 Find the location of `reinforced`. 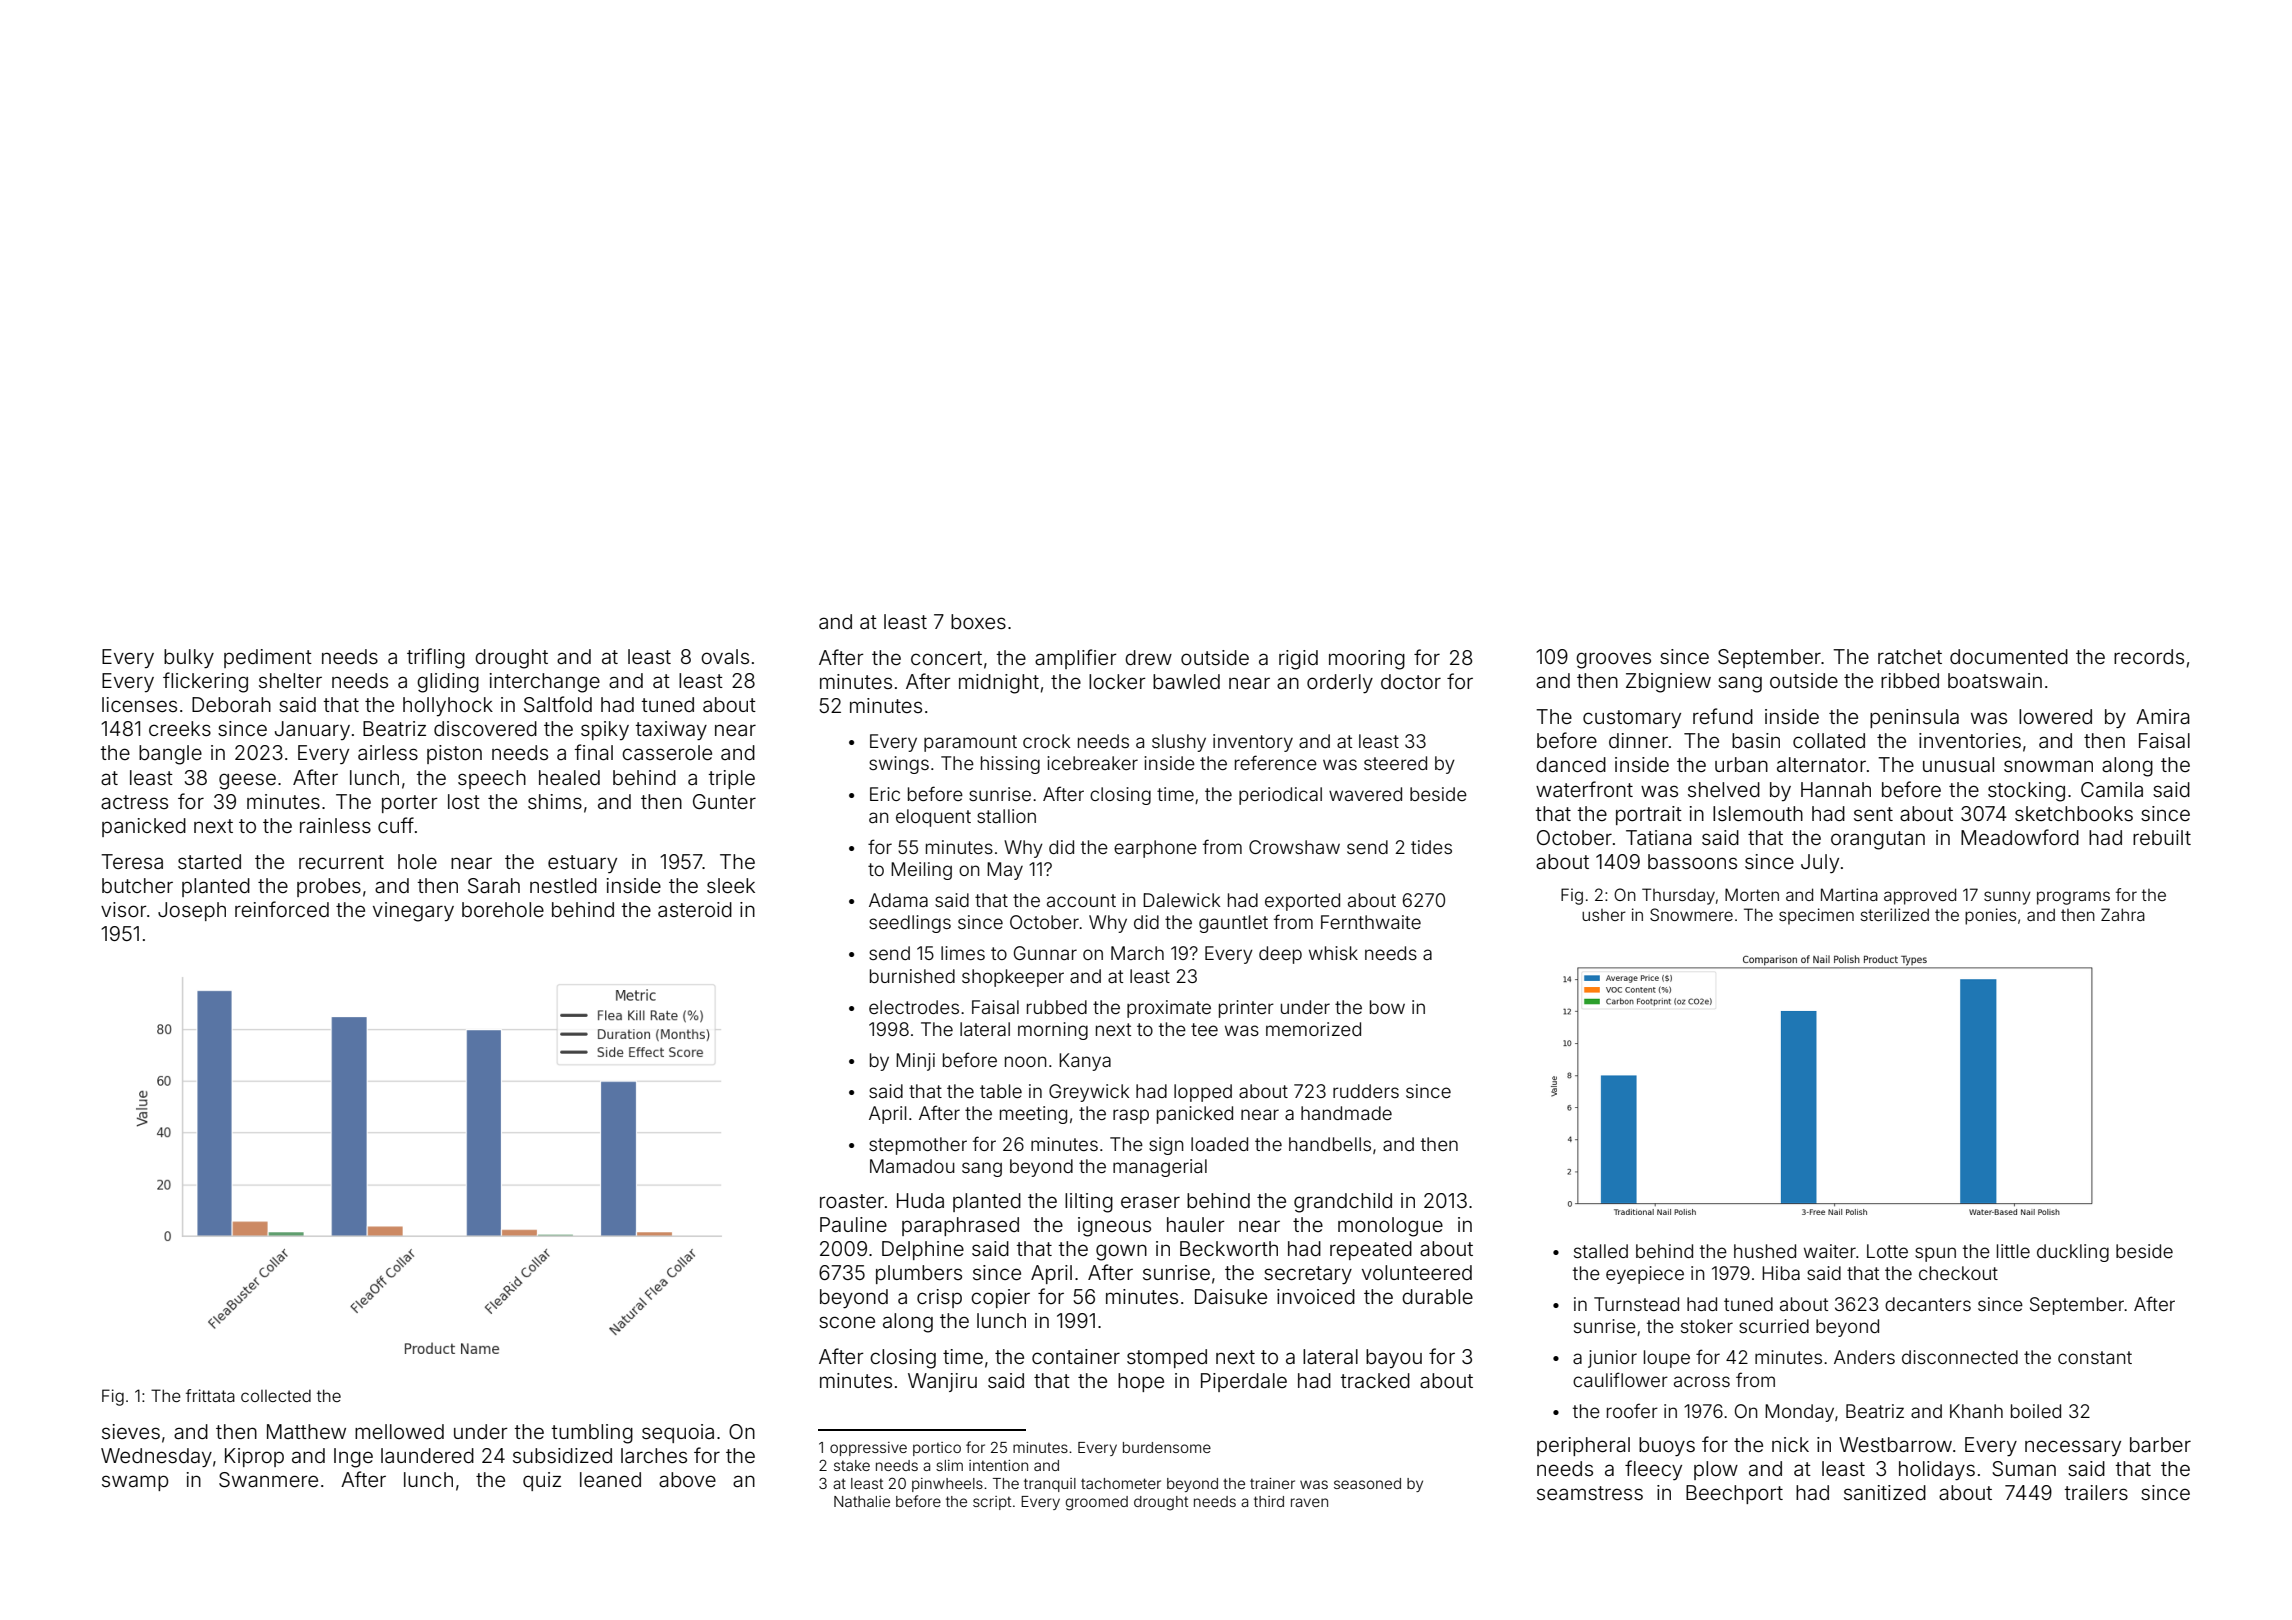

reinforced is located at coordinates (282, 909).
